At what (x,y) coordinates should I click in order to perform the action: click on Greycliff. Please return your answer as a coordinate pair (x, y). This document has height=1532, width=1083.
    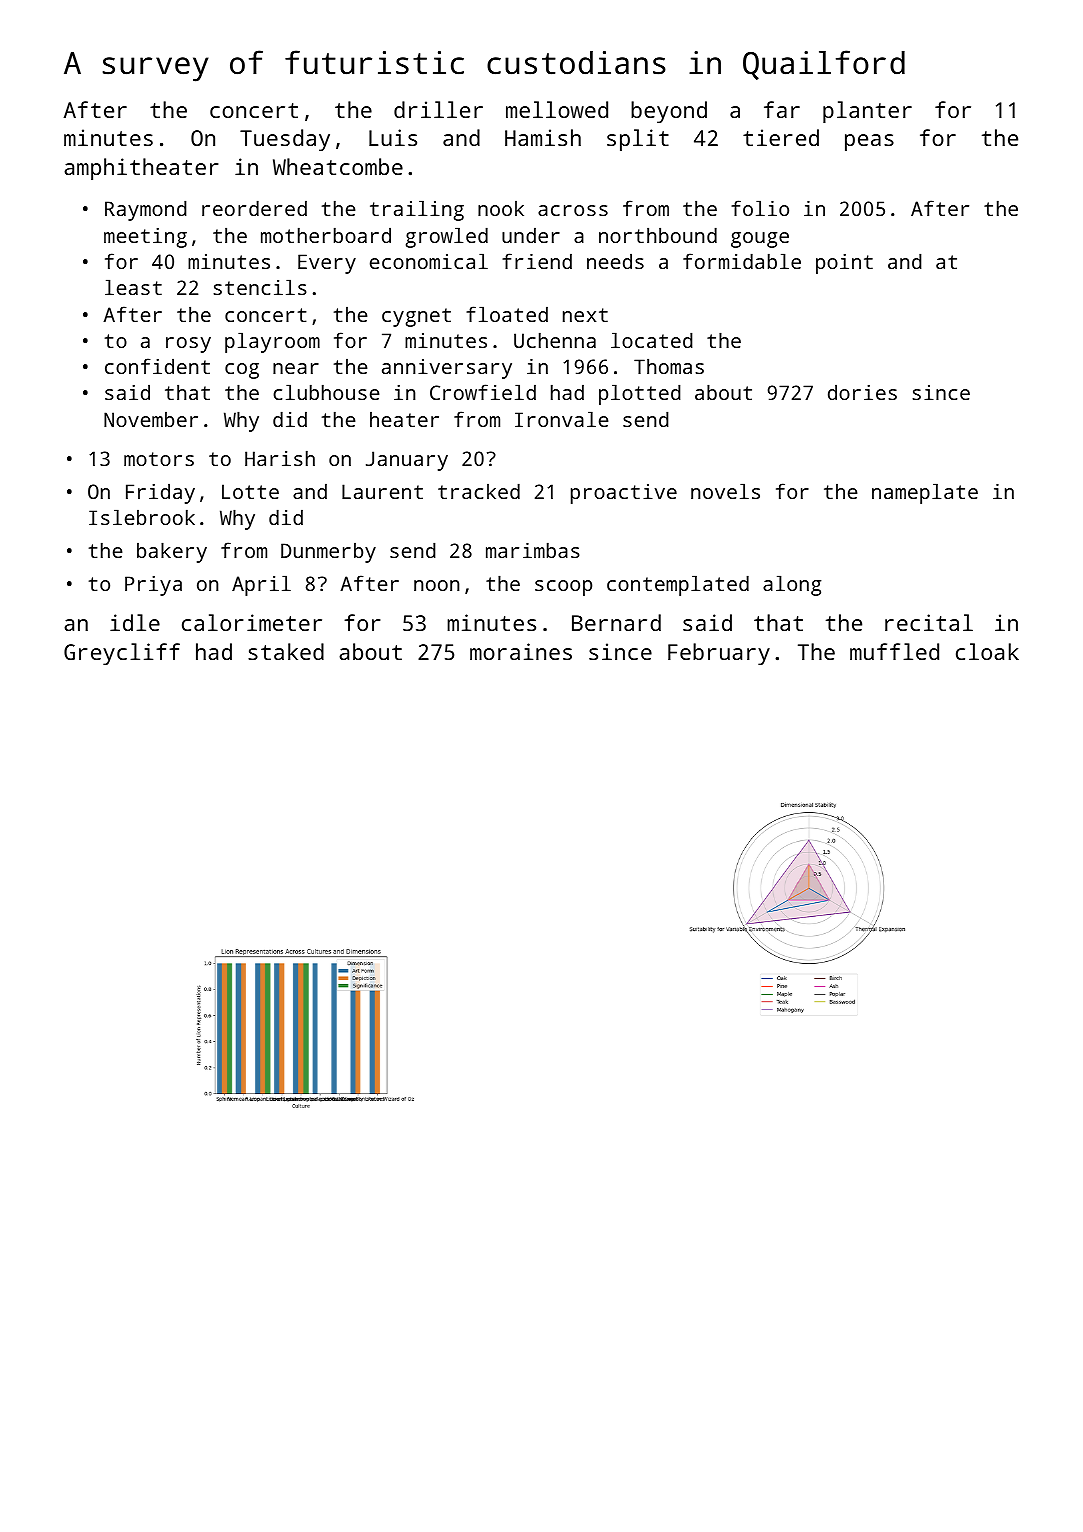
    Looking at the image, I should click on (122, 654).
